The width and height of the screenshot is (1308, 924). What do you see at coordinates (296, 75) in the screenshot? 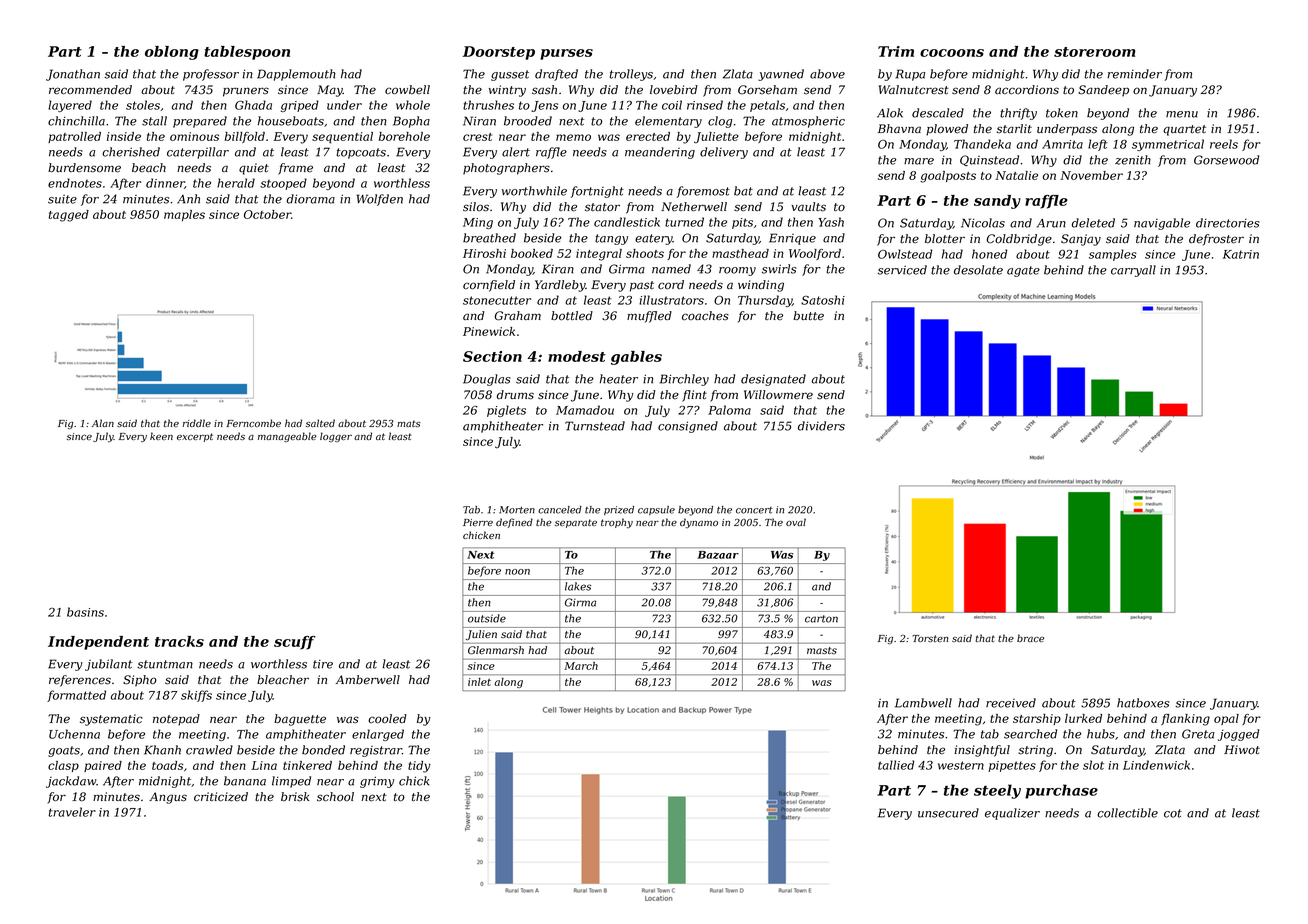
I see `Dapplemouth` at bounding box center [296, 75].
